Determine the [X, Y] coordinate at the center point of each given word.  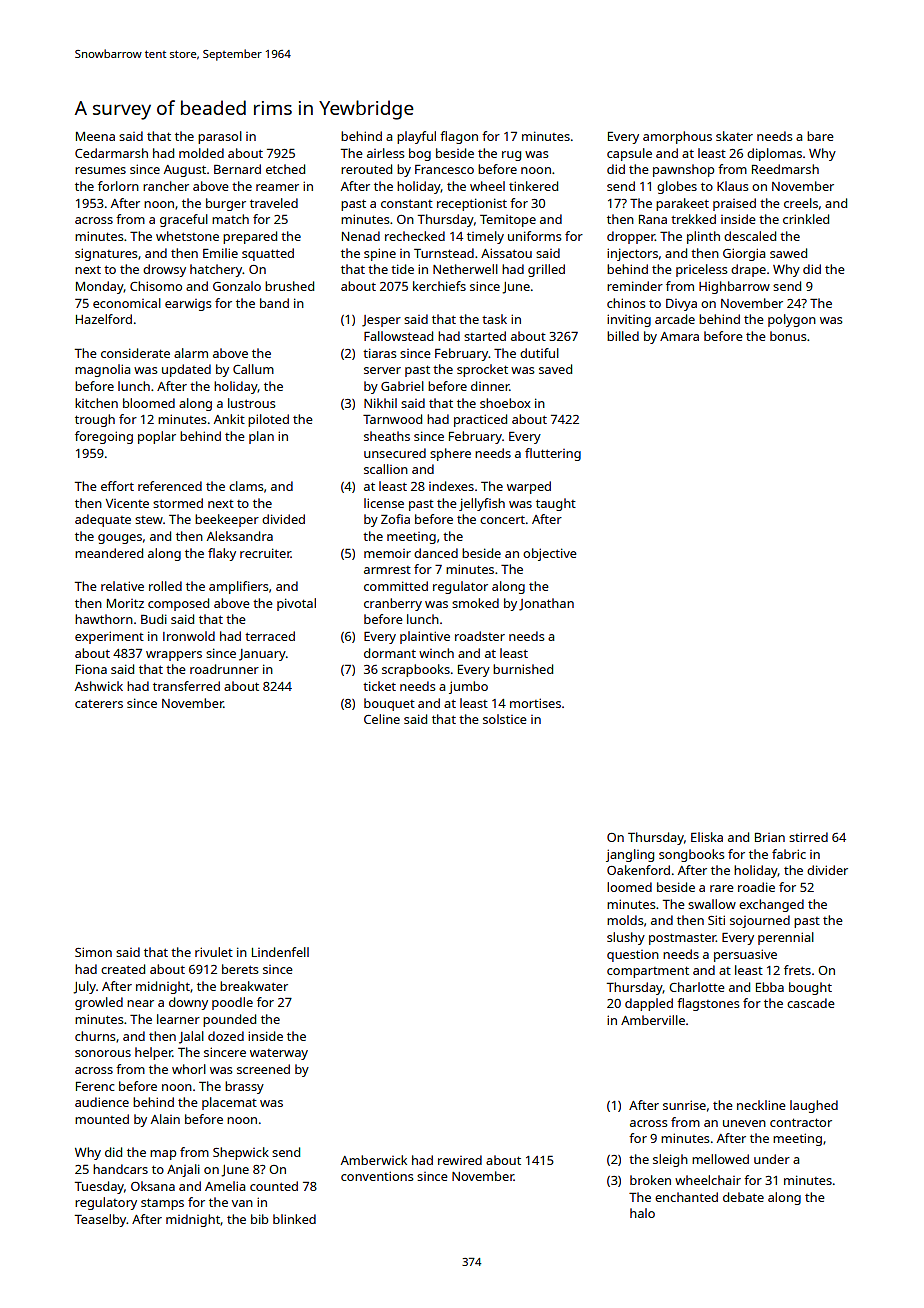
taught [556, 504]
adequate [103, 520]
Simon [93, 952]
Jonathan [546, 604]
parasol [220, 137]
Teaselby [100, 1220]
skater [734, 136]
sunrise [684, 1105]
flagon [459, 137]
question [633, 956]
